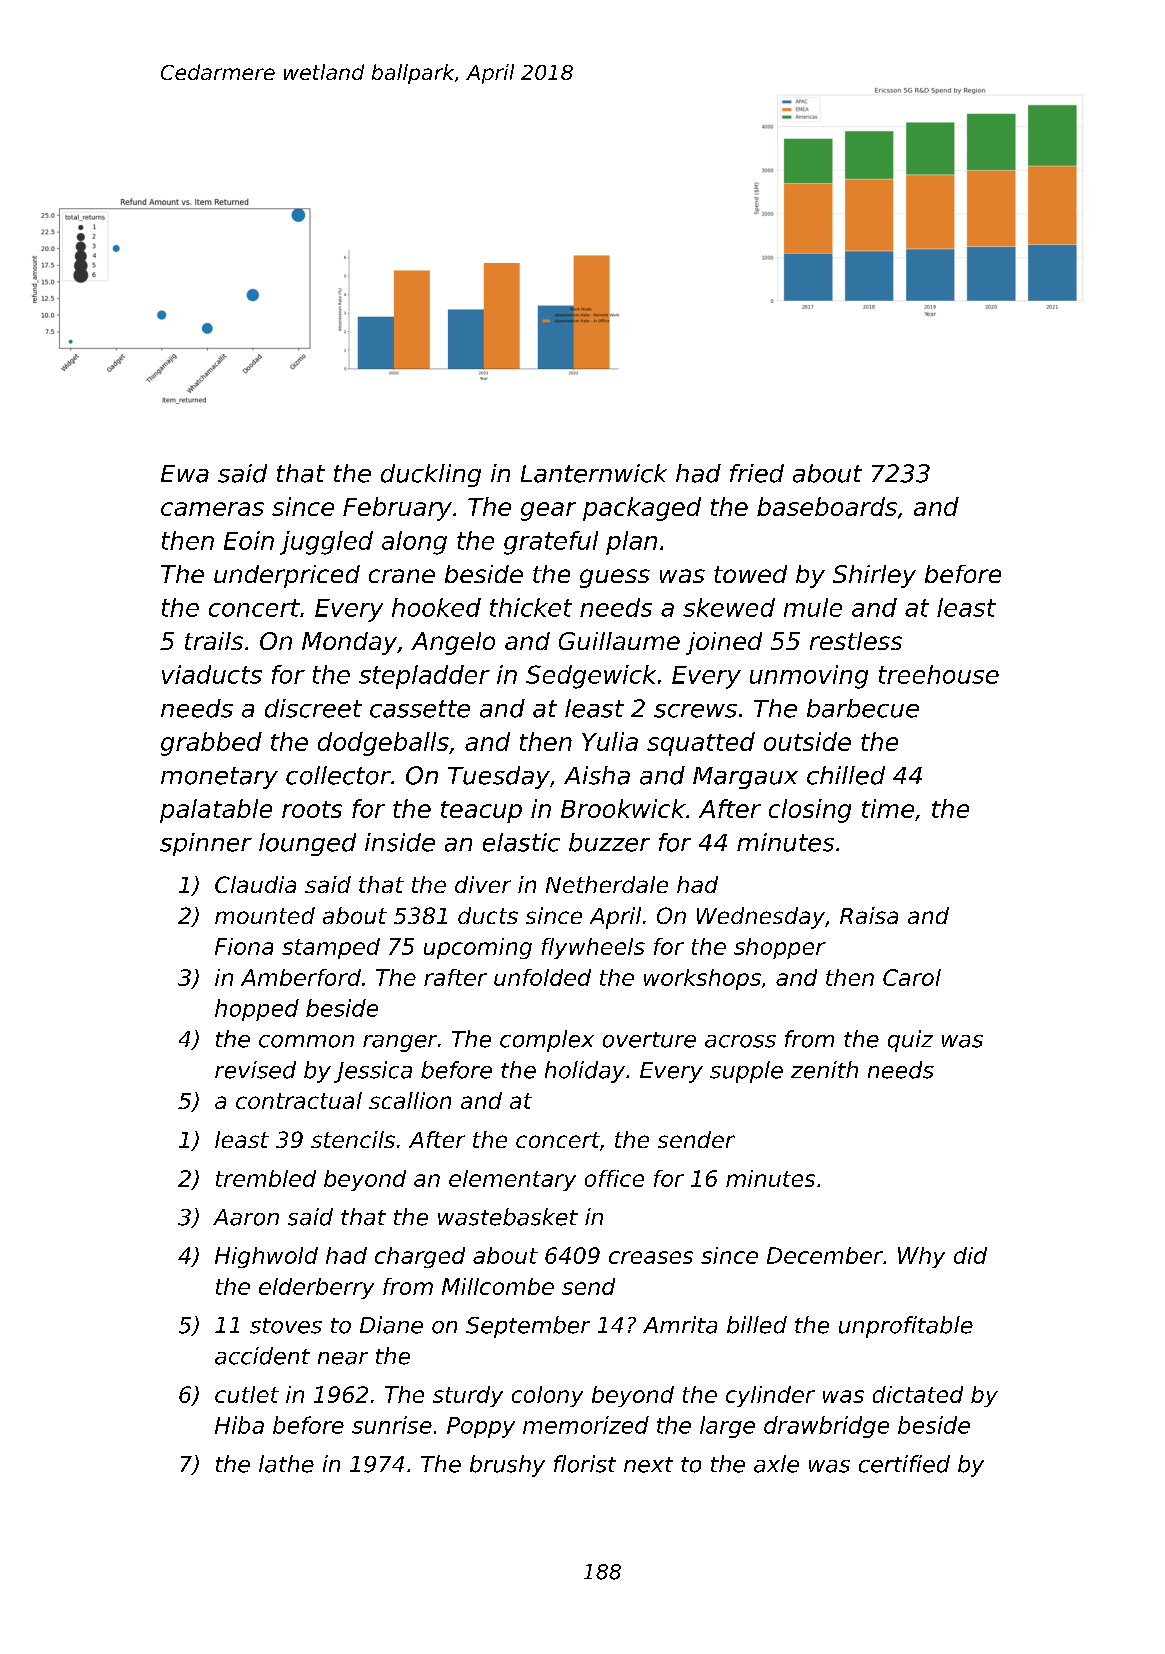  I want to click on upcoming, so click(478, 948).
